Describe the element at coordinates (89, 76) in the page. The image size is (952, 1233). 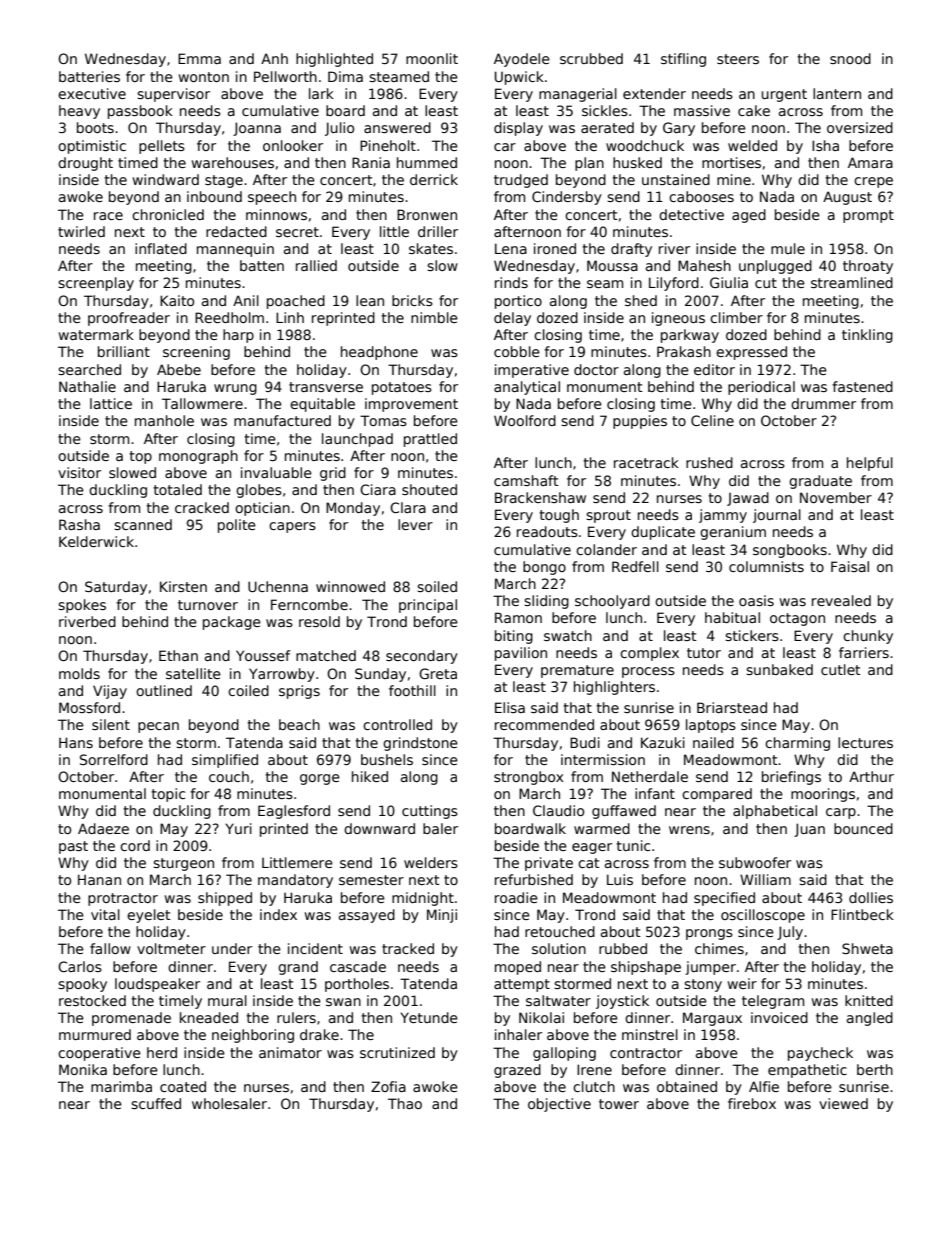
I see `batteries` at that location.
